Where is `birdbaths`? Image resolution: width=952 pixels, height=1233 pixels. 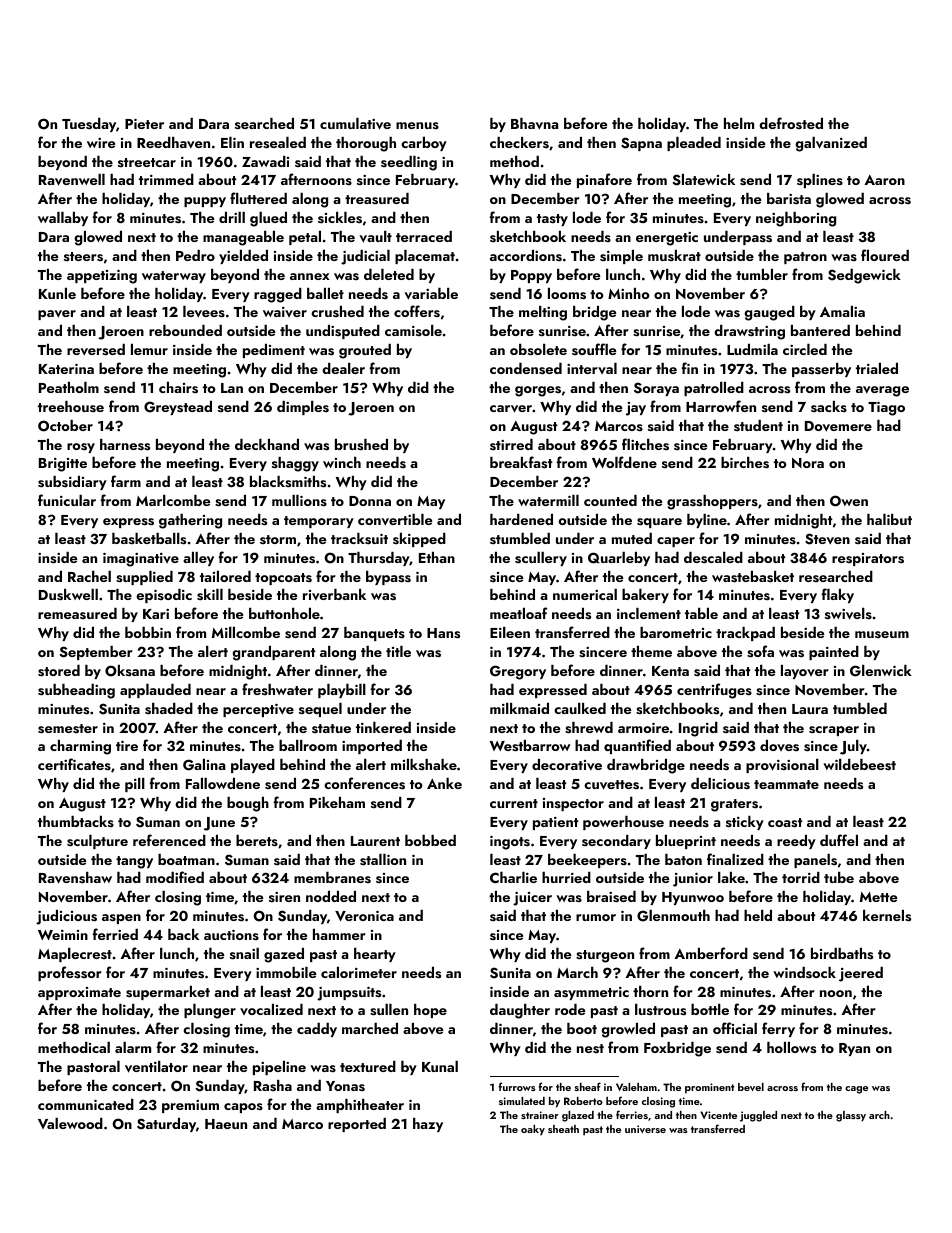
birdbaths is located at coordinates (842, 954).
